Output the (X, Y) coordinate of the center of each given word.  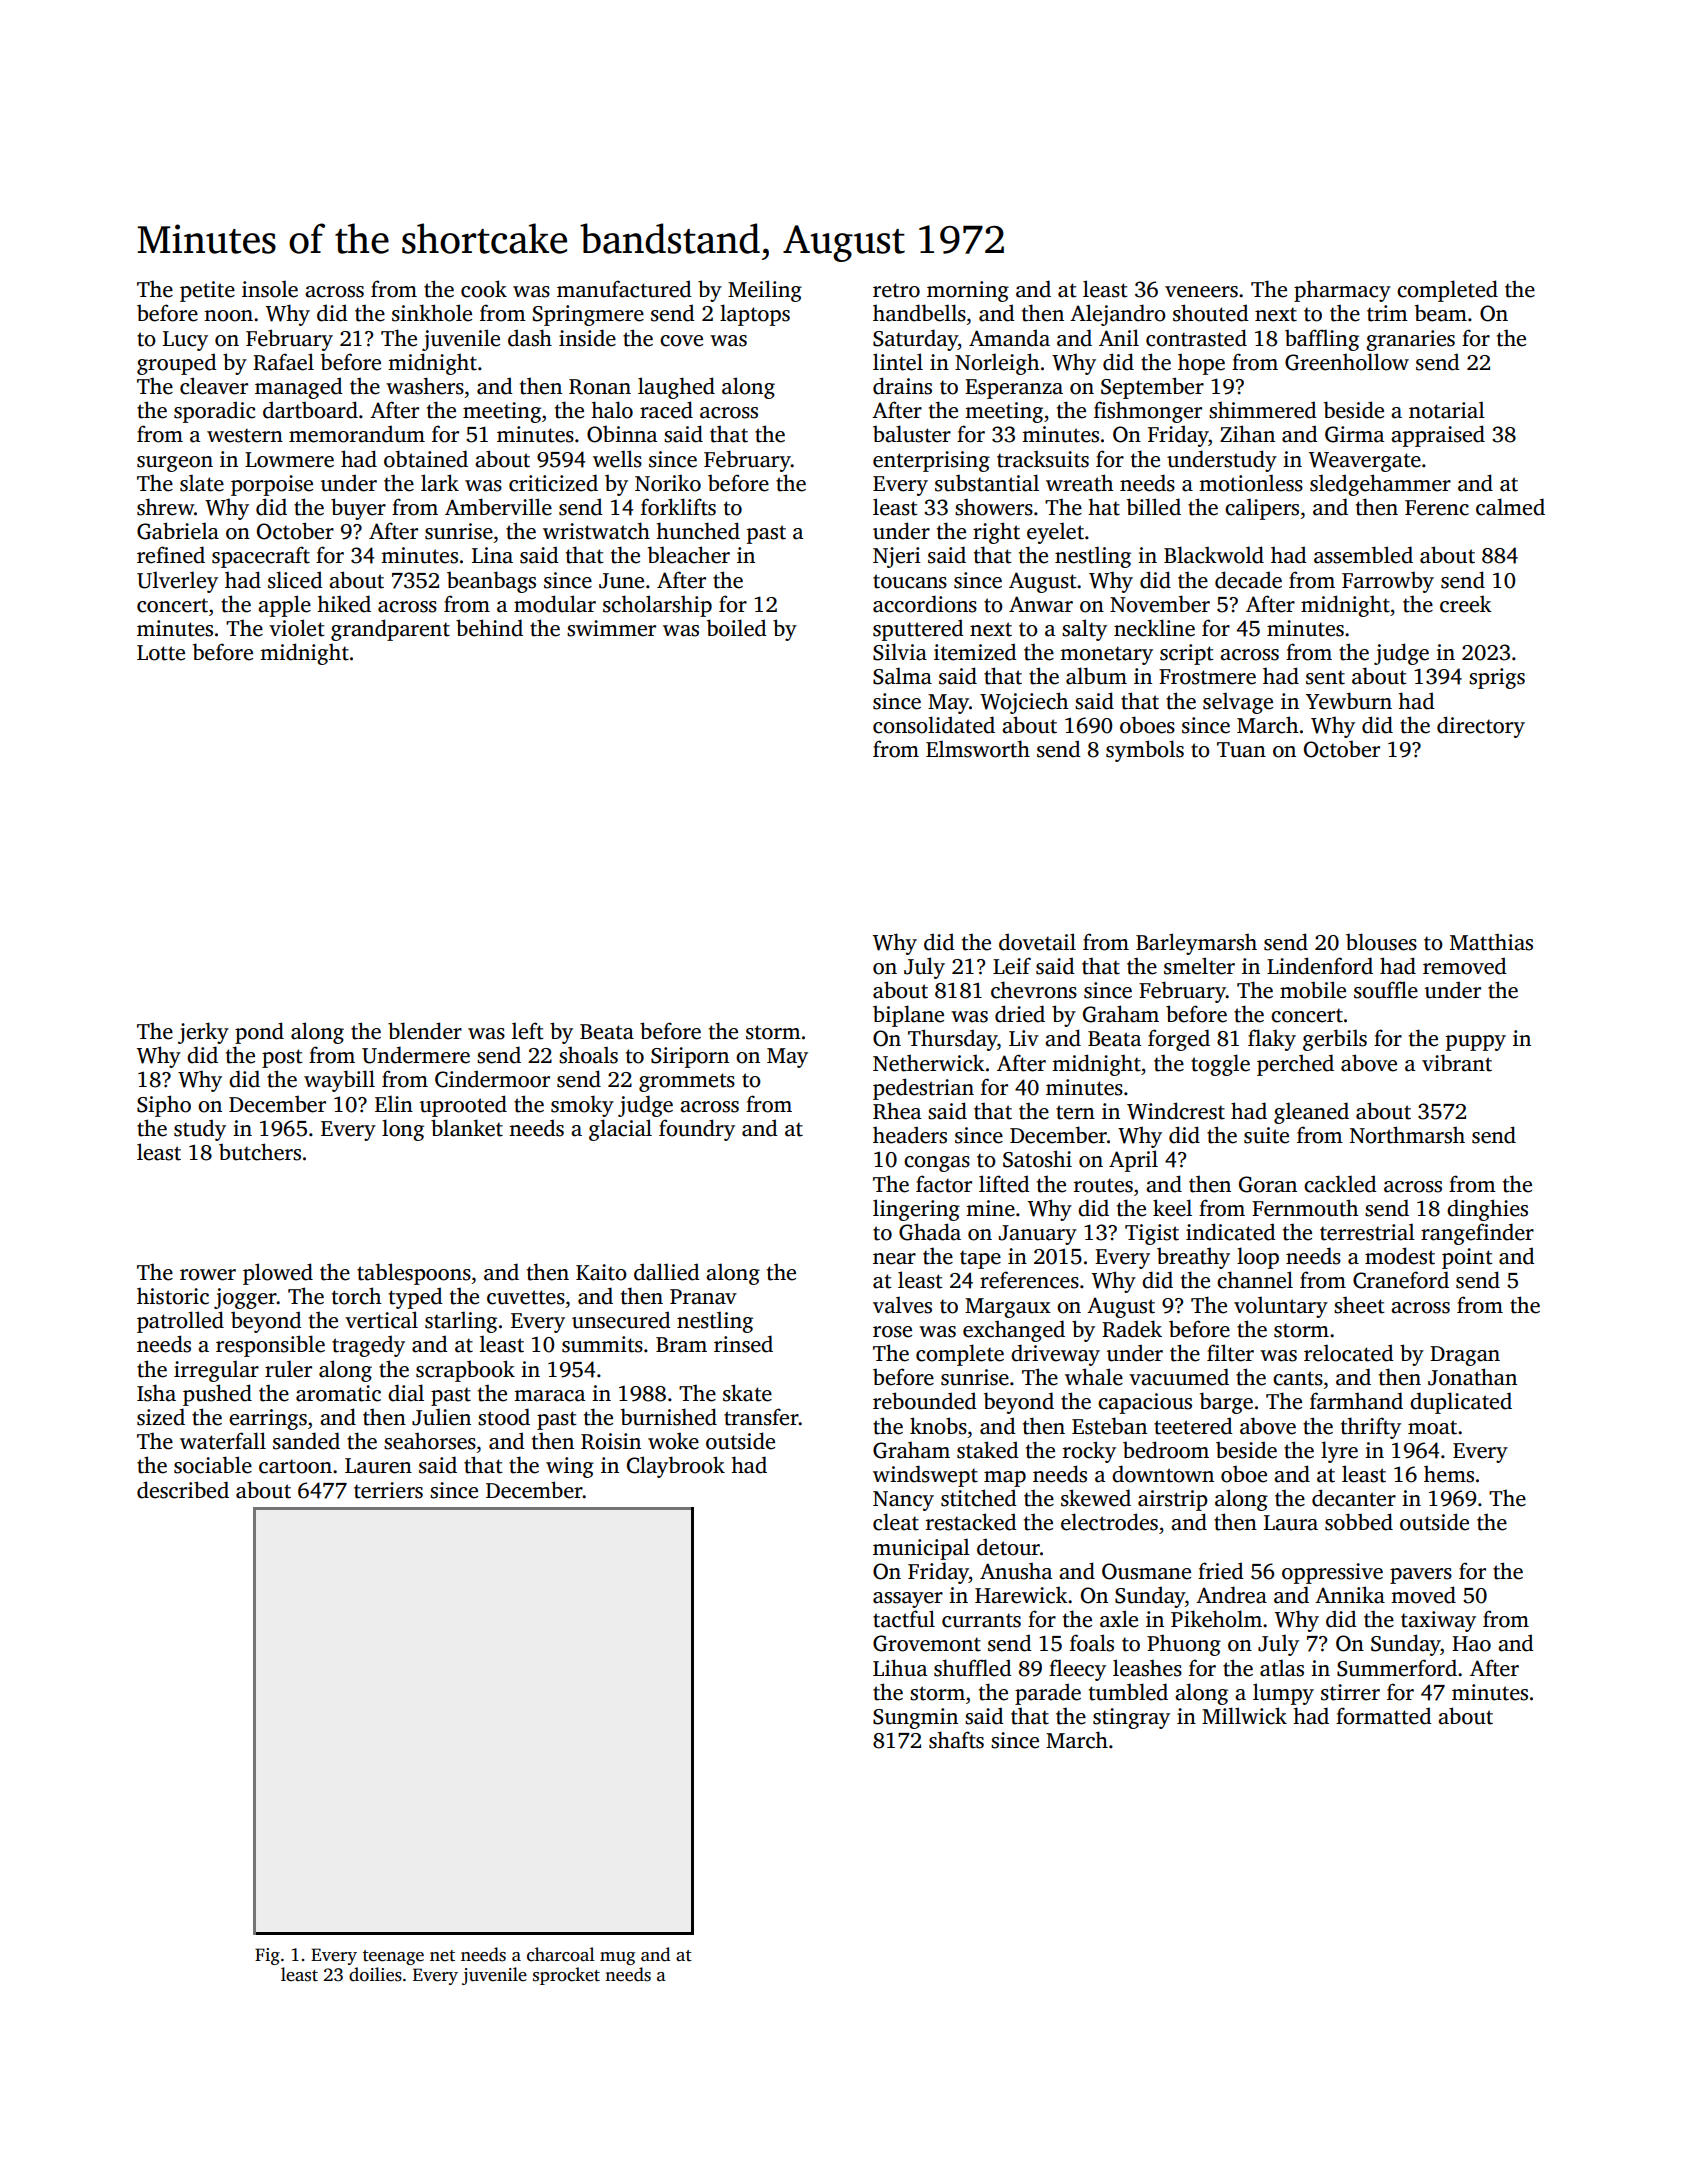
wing (570, 1467)
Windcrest (1176, 1111)
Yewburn (1349, 701)
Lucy (185, 341)
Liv (1024, 1038)
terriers (388, 1490)
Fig (267, 1956)
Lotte (161, 653)
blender (425, 1031)
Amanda (1009, 338)
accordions (925, 604)
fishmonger (1148, 412)
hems (1449, 1474)
